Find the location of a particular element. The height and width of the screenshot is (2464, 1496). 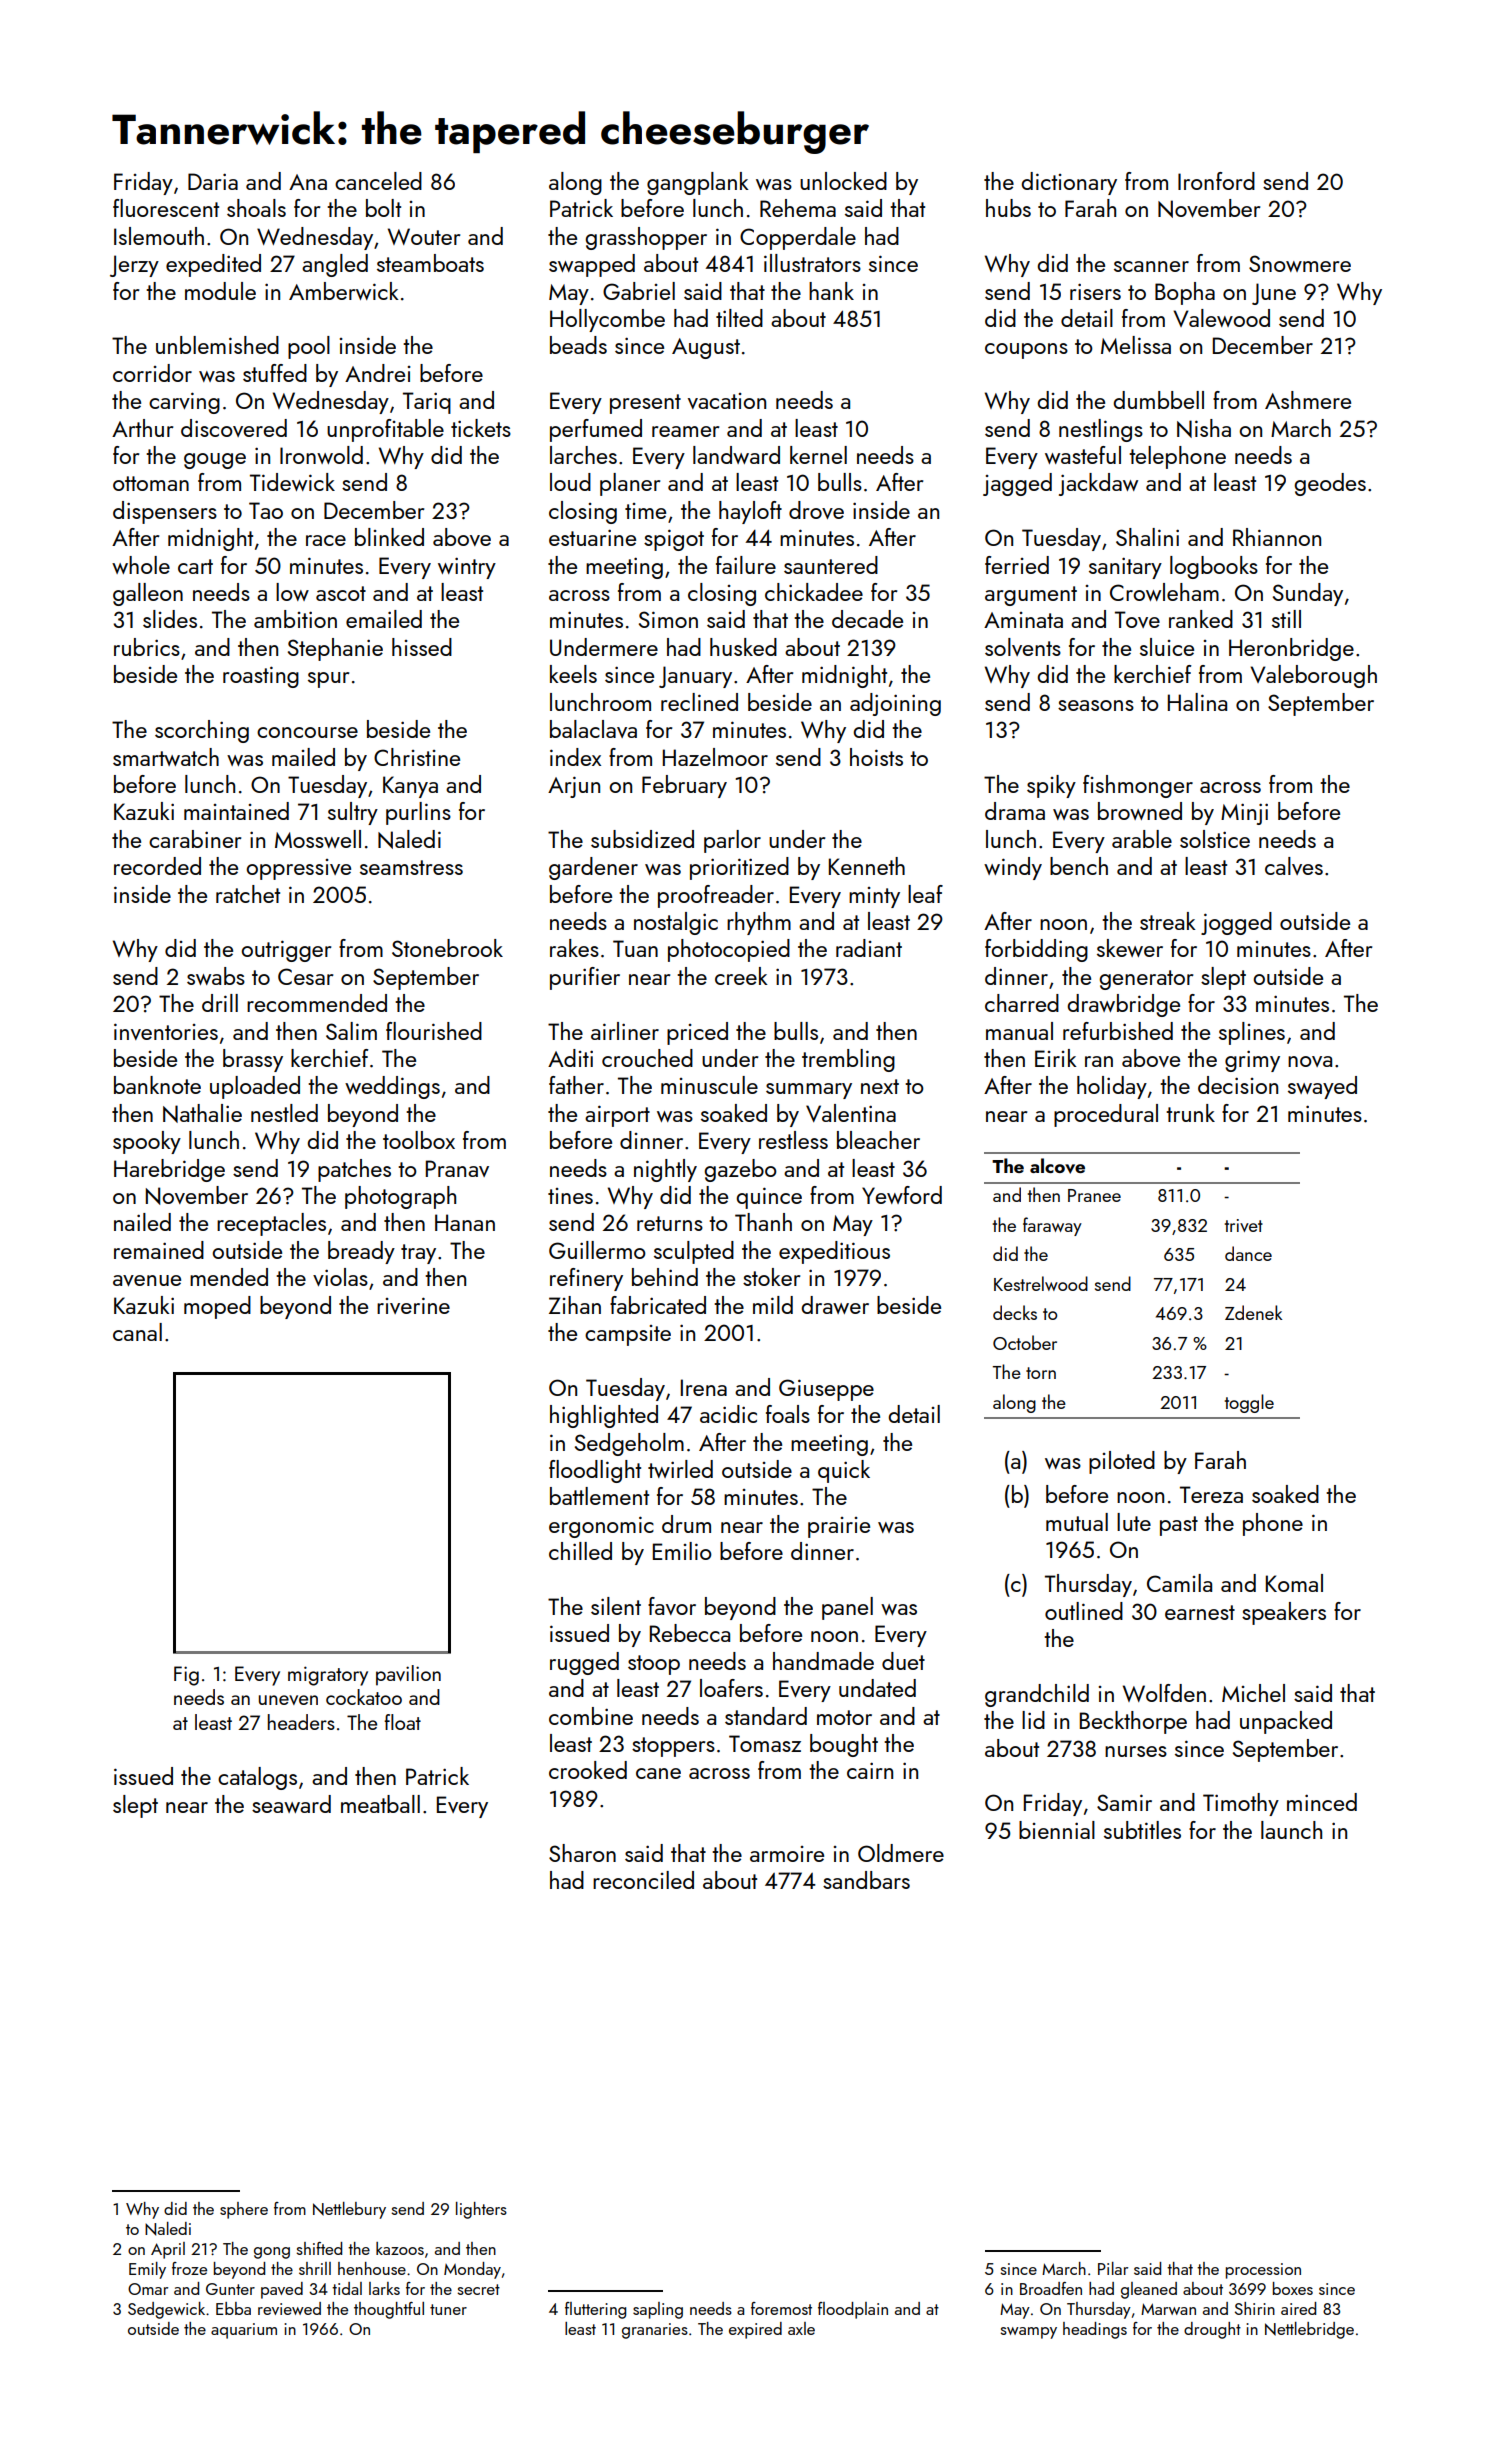

canceled is located at coordinates (378, 181).
